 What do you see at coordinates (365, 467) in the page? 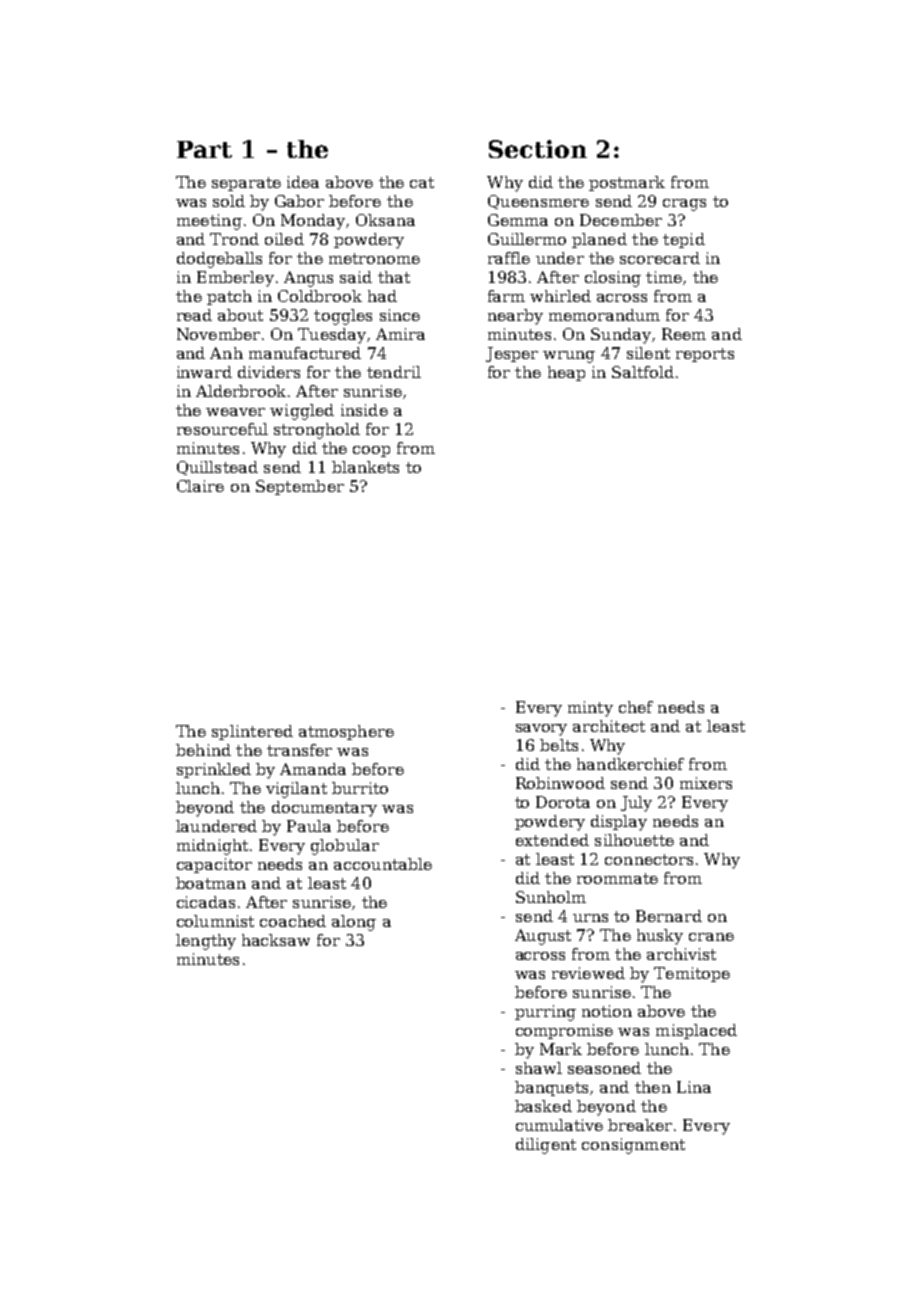
I see `blankets` at bounding box center [365, 467].
